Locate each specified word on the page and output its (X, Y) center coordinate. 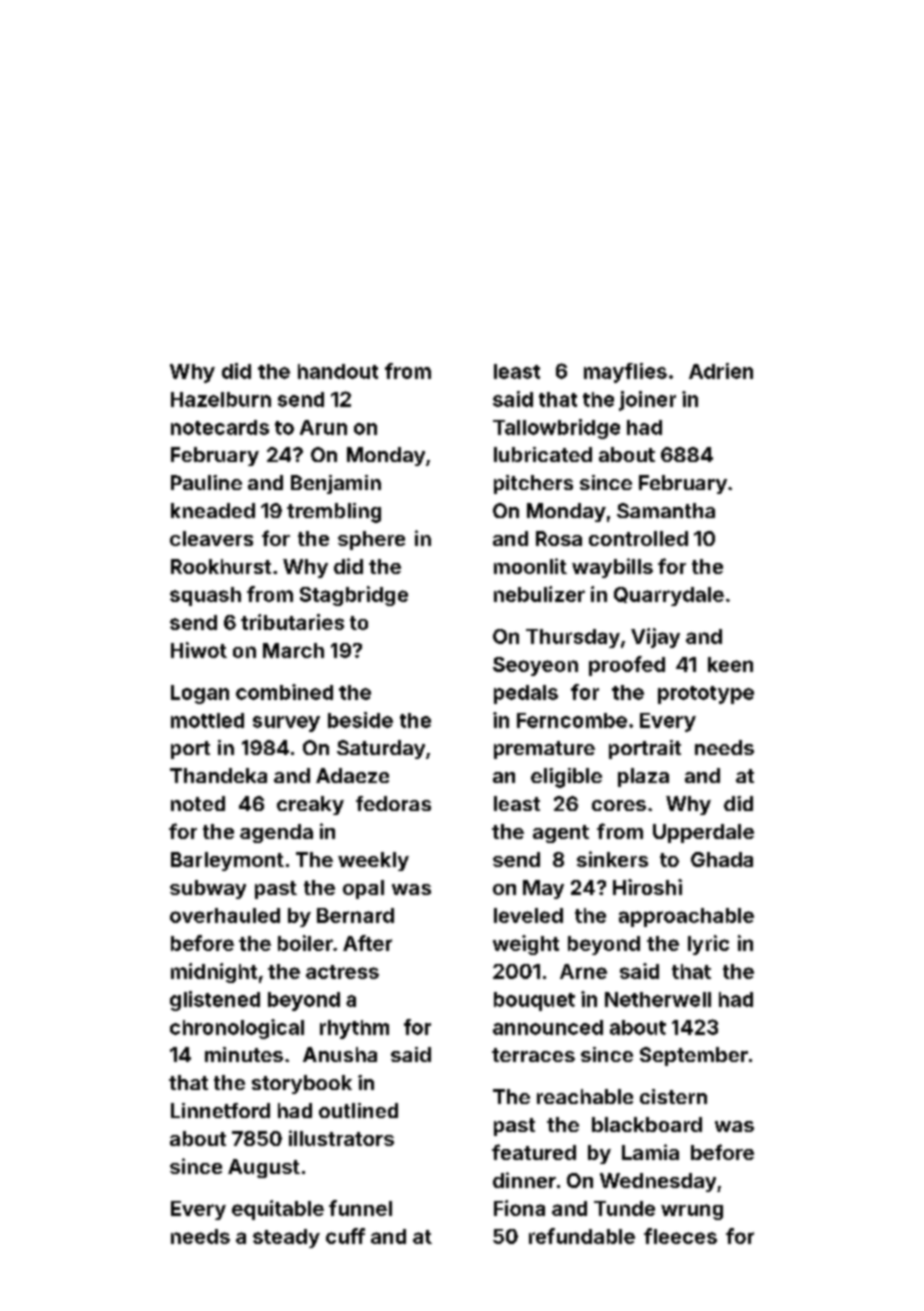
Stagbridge (354, 596)
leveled (528, 915)
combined (284, 692)
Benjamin (336, 484)
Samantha (666, 510)
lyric (708, 945)
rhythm (354, 1029)
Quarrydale (669, 596)
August (264, 1168)
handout (338, 371)
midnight (214, 973)
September (694, 1056)
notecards (220, 427)
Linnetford (220, 1110)
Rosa (559, 538)
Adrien (721, 371)
